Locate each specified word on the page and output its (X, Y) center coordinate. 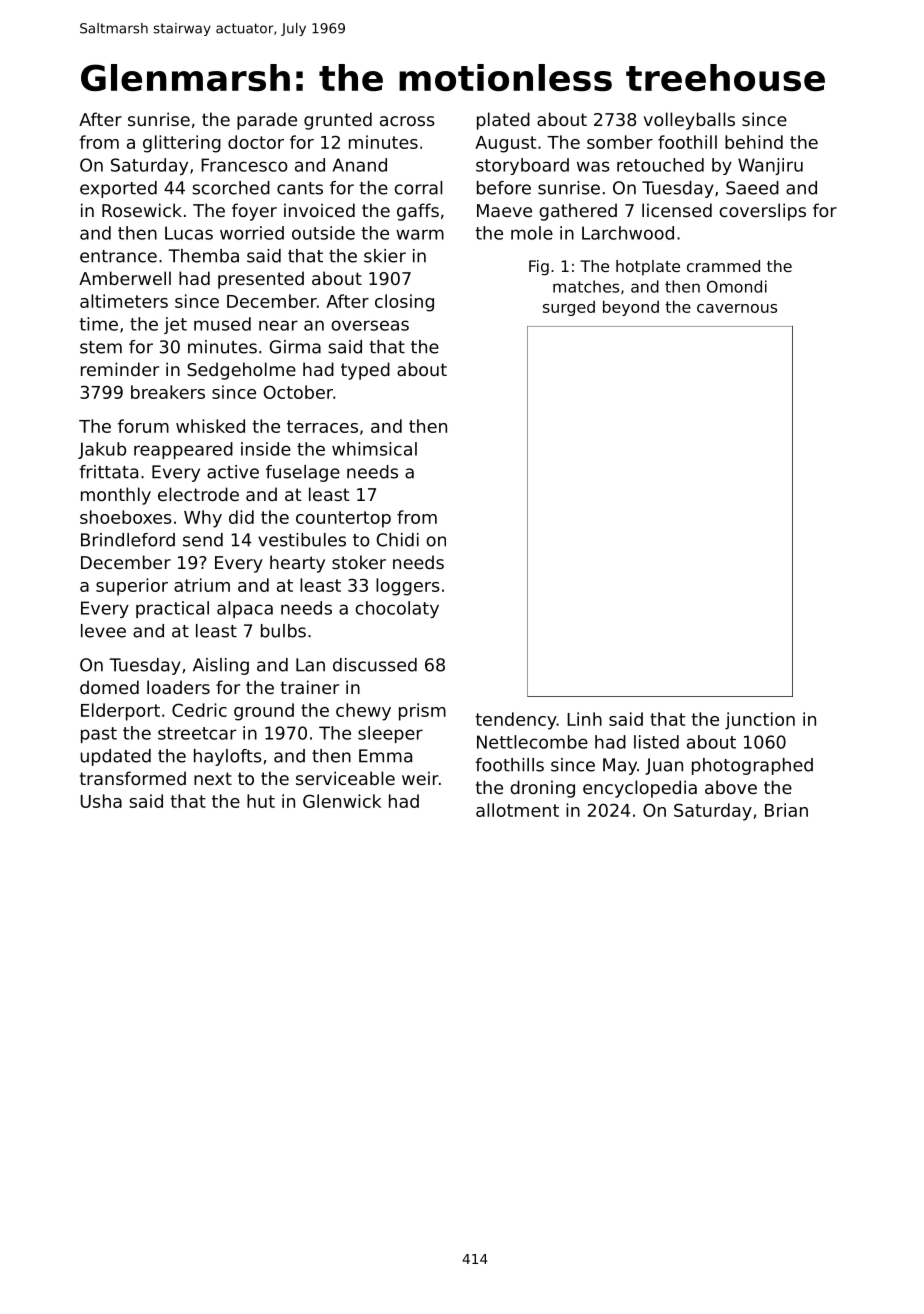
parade (267, 121)
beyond (631, 308)
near (278, 325)
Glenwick (342, 801)
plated (503, 121)
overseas (370, 325)
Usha (101, 801)
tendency (516, 721)
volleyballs (689, 121)
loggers (408, 587)
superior (132, 587)
